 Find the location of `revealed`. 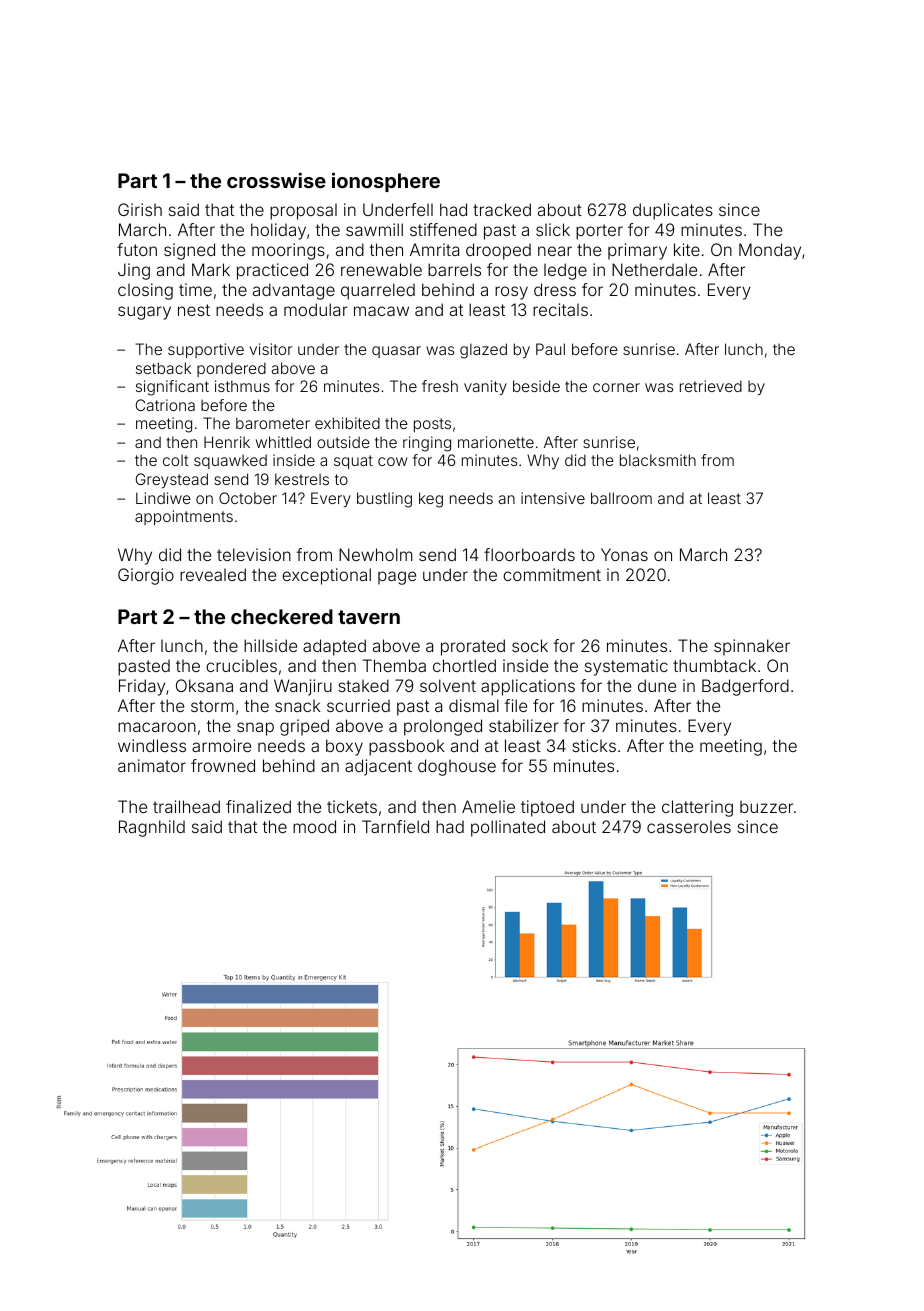

revealed is located at coordinates (213, 574).
